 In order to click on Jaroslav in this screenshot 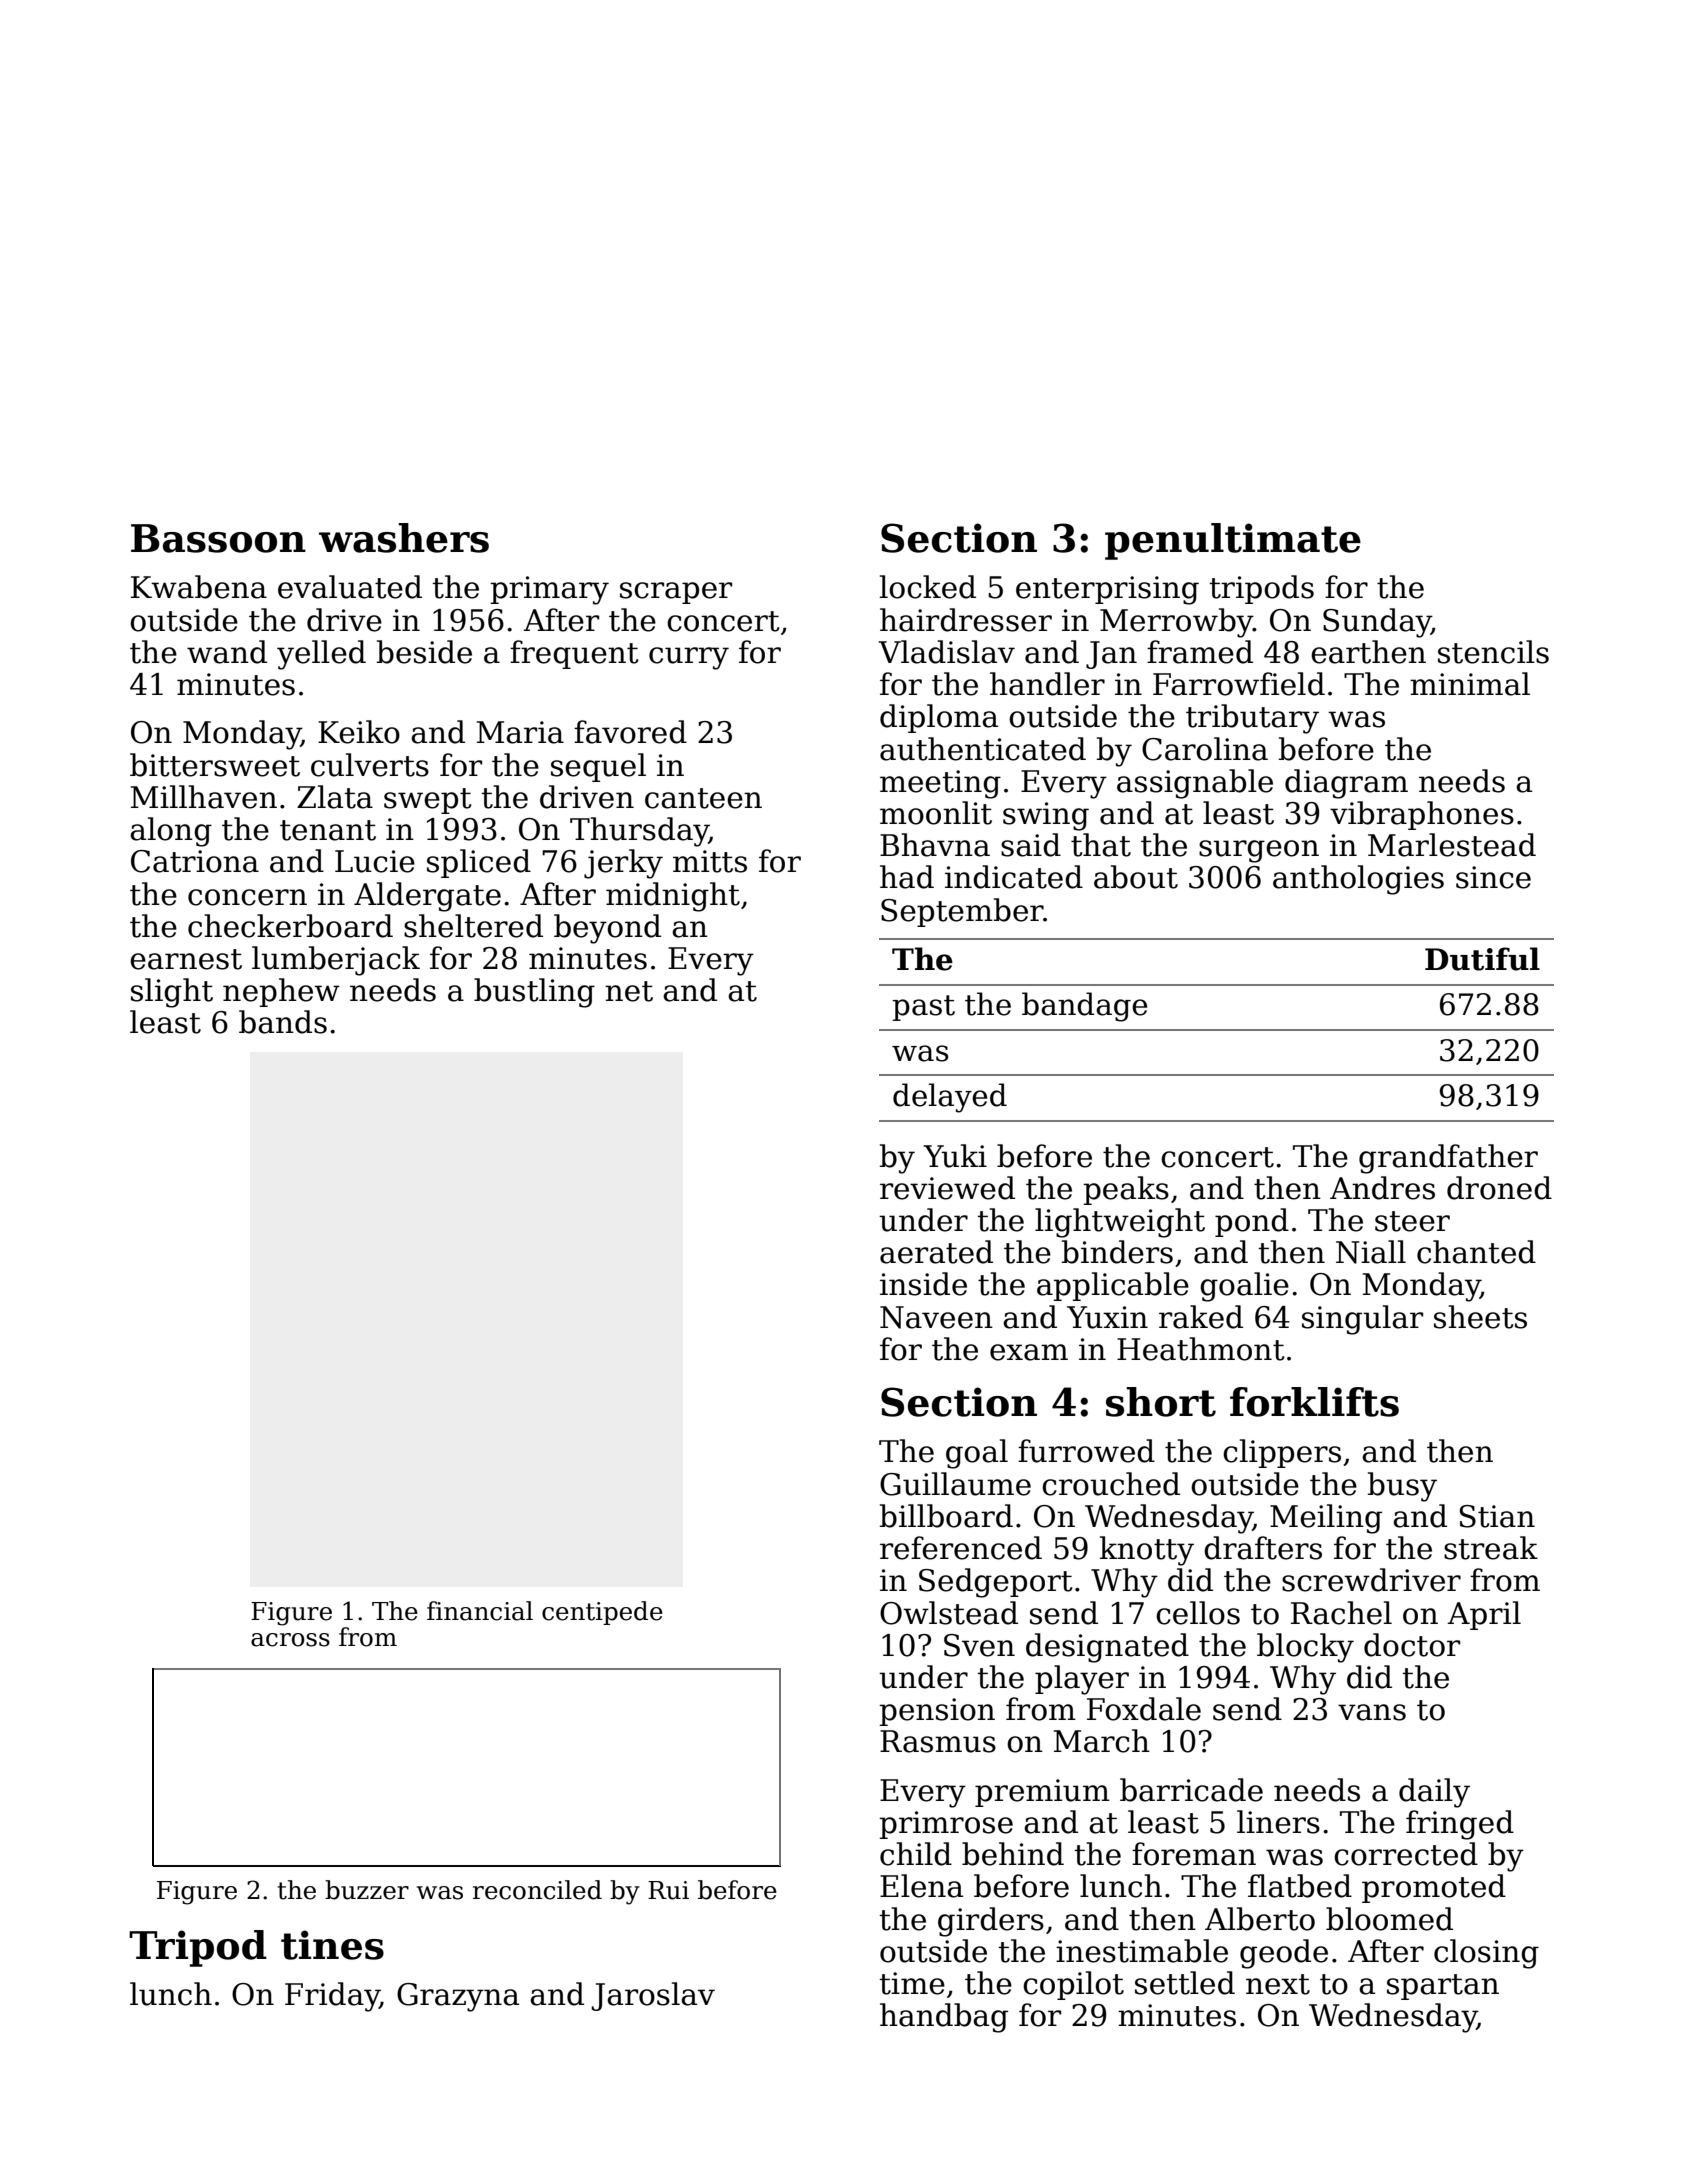, I will do `click(653, 1996)`.
